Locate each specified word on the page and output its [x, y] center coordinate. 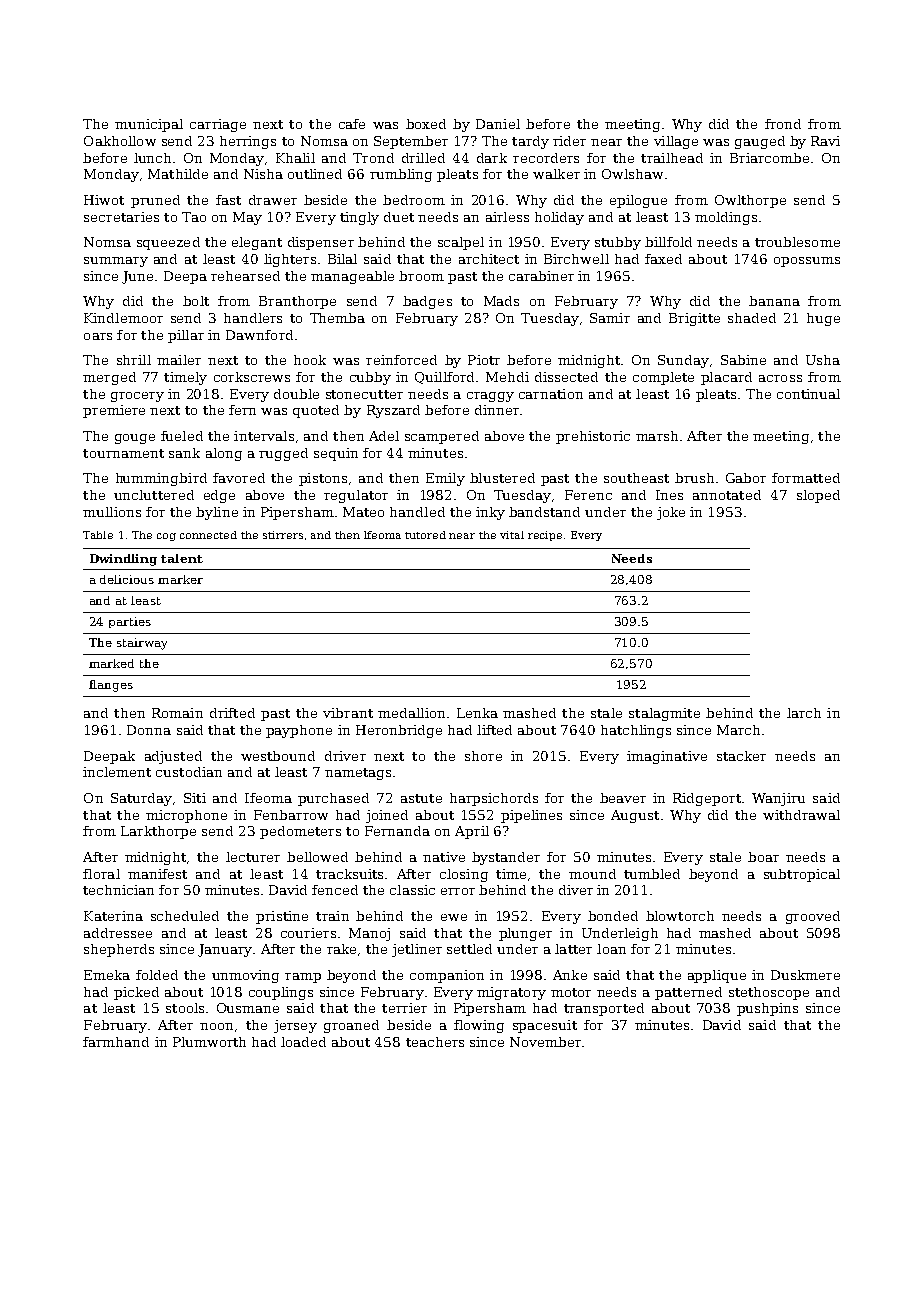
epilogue [638, 201]
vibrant [348, 713]
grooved [813, 917]
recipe [545, 536]
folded [157, 975]
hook [310, 360]
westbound [278, 756]
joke [671, 513]
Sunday [683, 361]
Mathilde [178, 174]
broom [421, 276]
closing [464, 875]
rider [569, 141]
